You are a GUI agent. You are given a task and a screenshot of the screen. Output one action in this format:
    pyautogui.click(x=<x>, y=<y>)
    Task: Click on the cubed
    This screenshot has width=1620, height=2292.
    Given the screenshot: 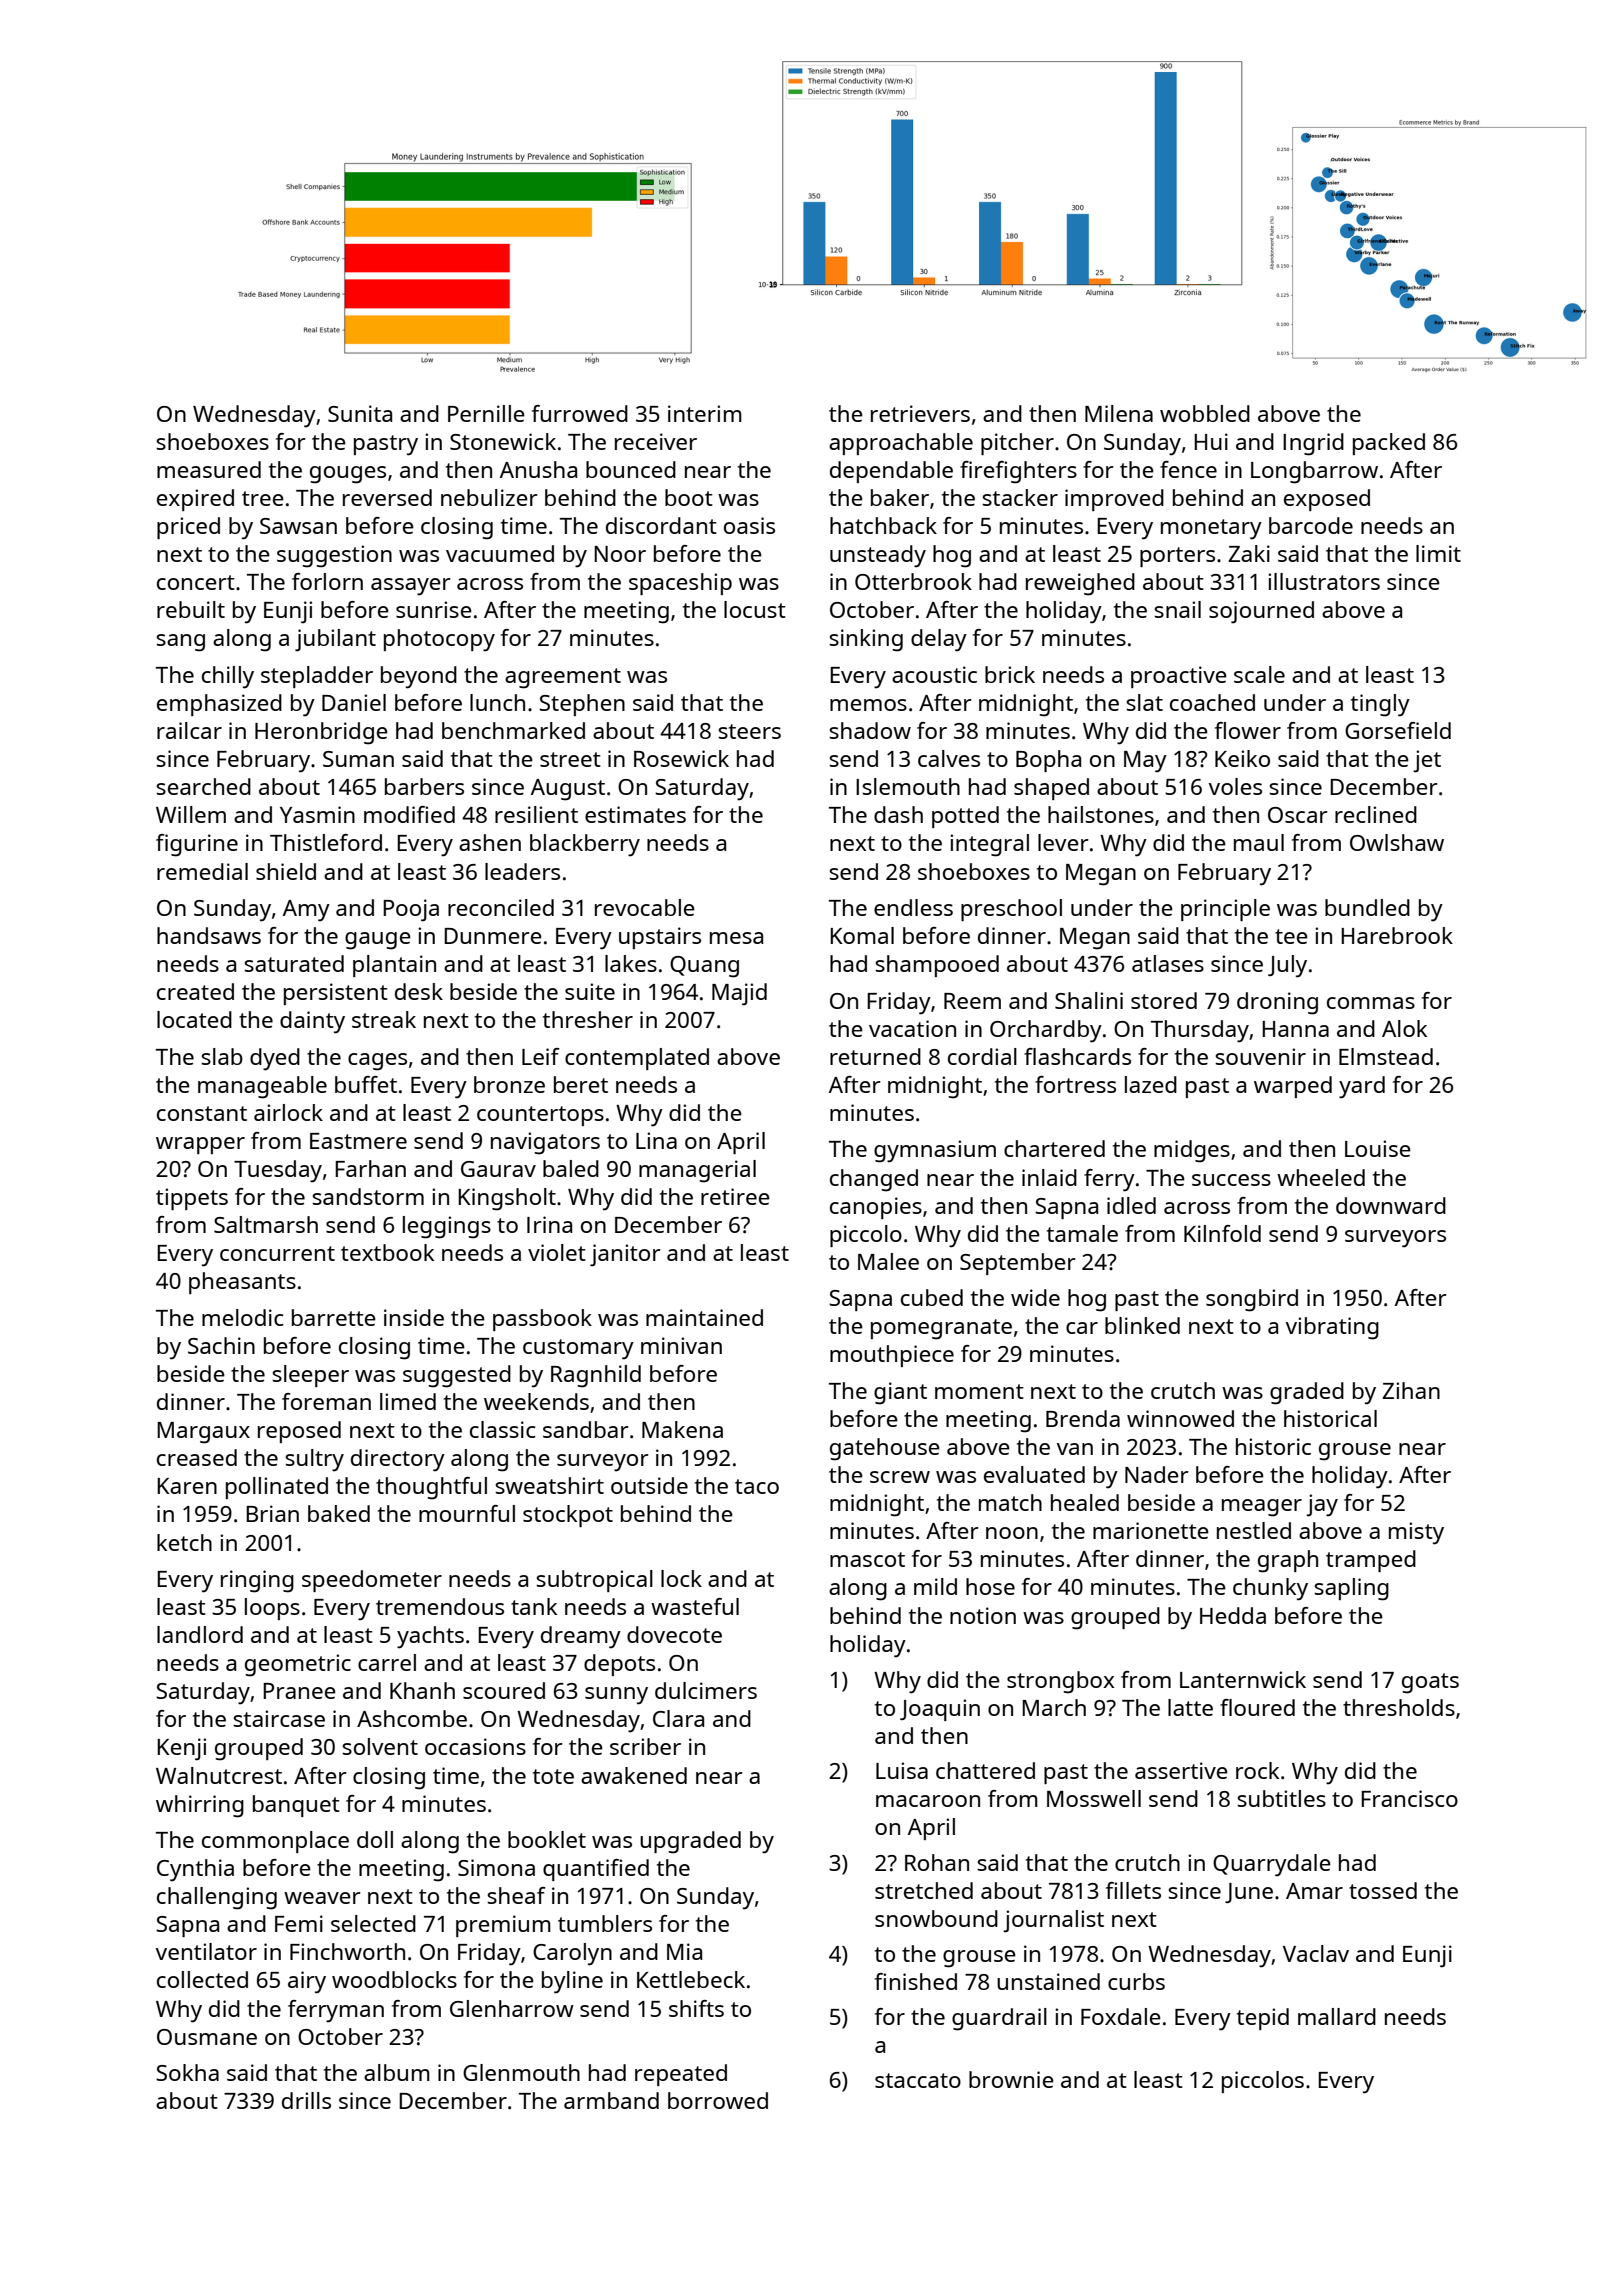 What is the action you would take?
    pyautogui.click(x=932, y=1297)
